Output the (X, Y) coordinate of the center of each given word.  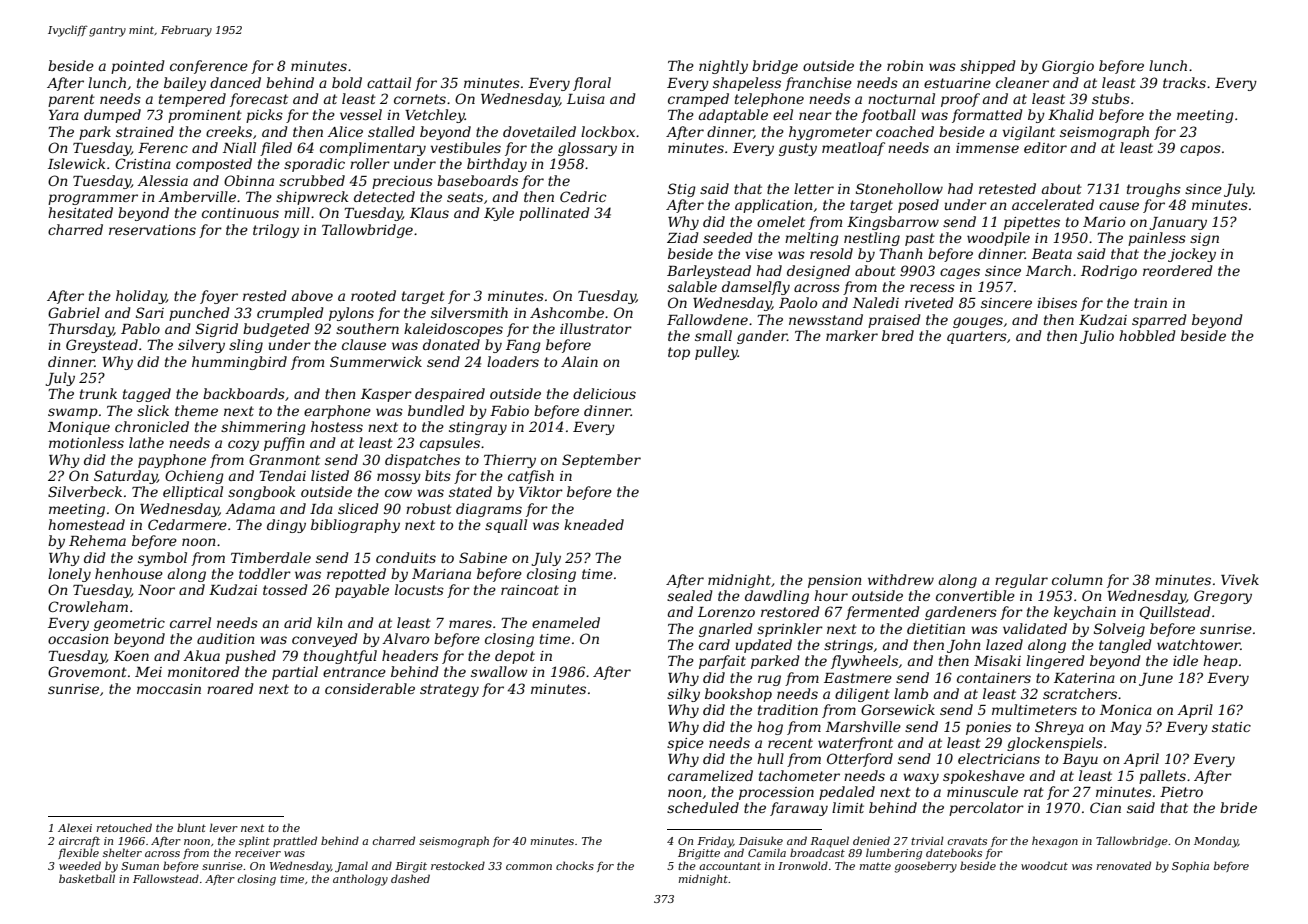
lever (224, 827)
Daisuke (761, 840)
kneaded (594, 524)
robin (905, 65)
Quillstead (1175, 613)
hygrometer (830, 133)
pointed (138, 67)
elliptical (193, 493)
